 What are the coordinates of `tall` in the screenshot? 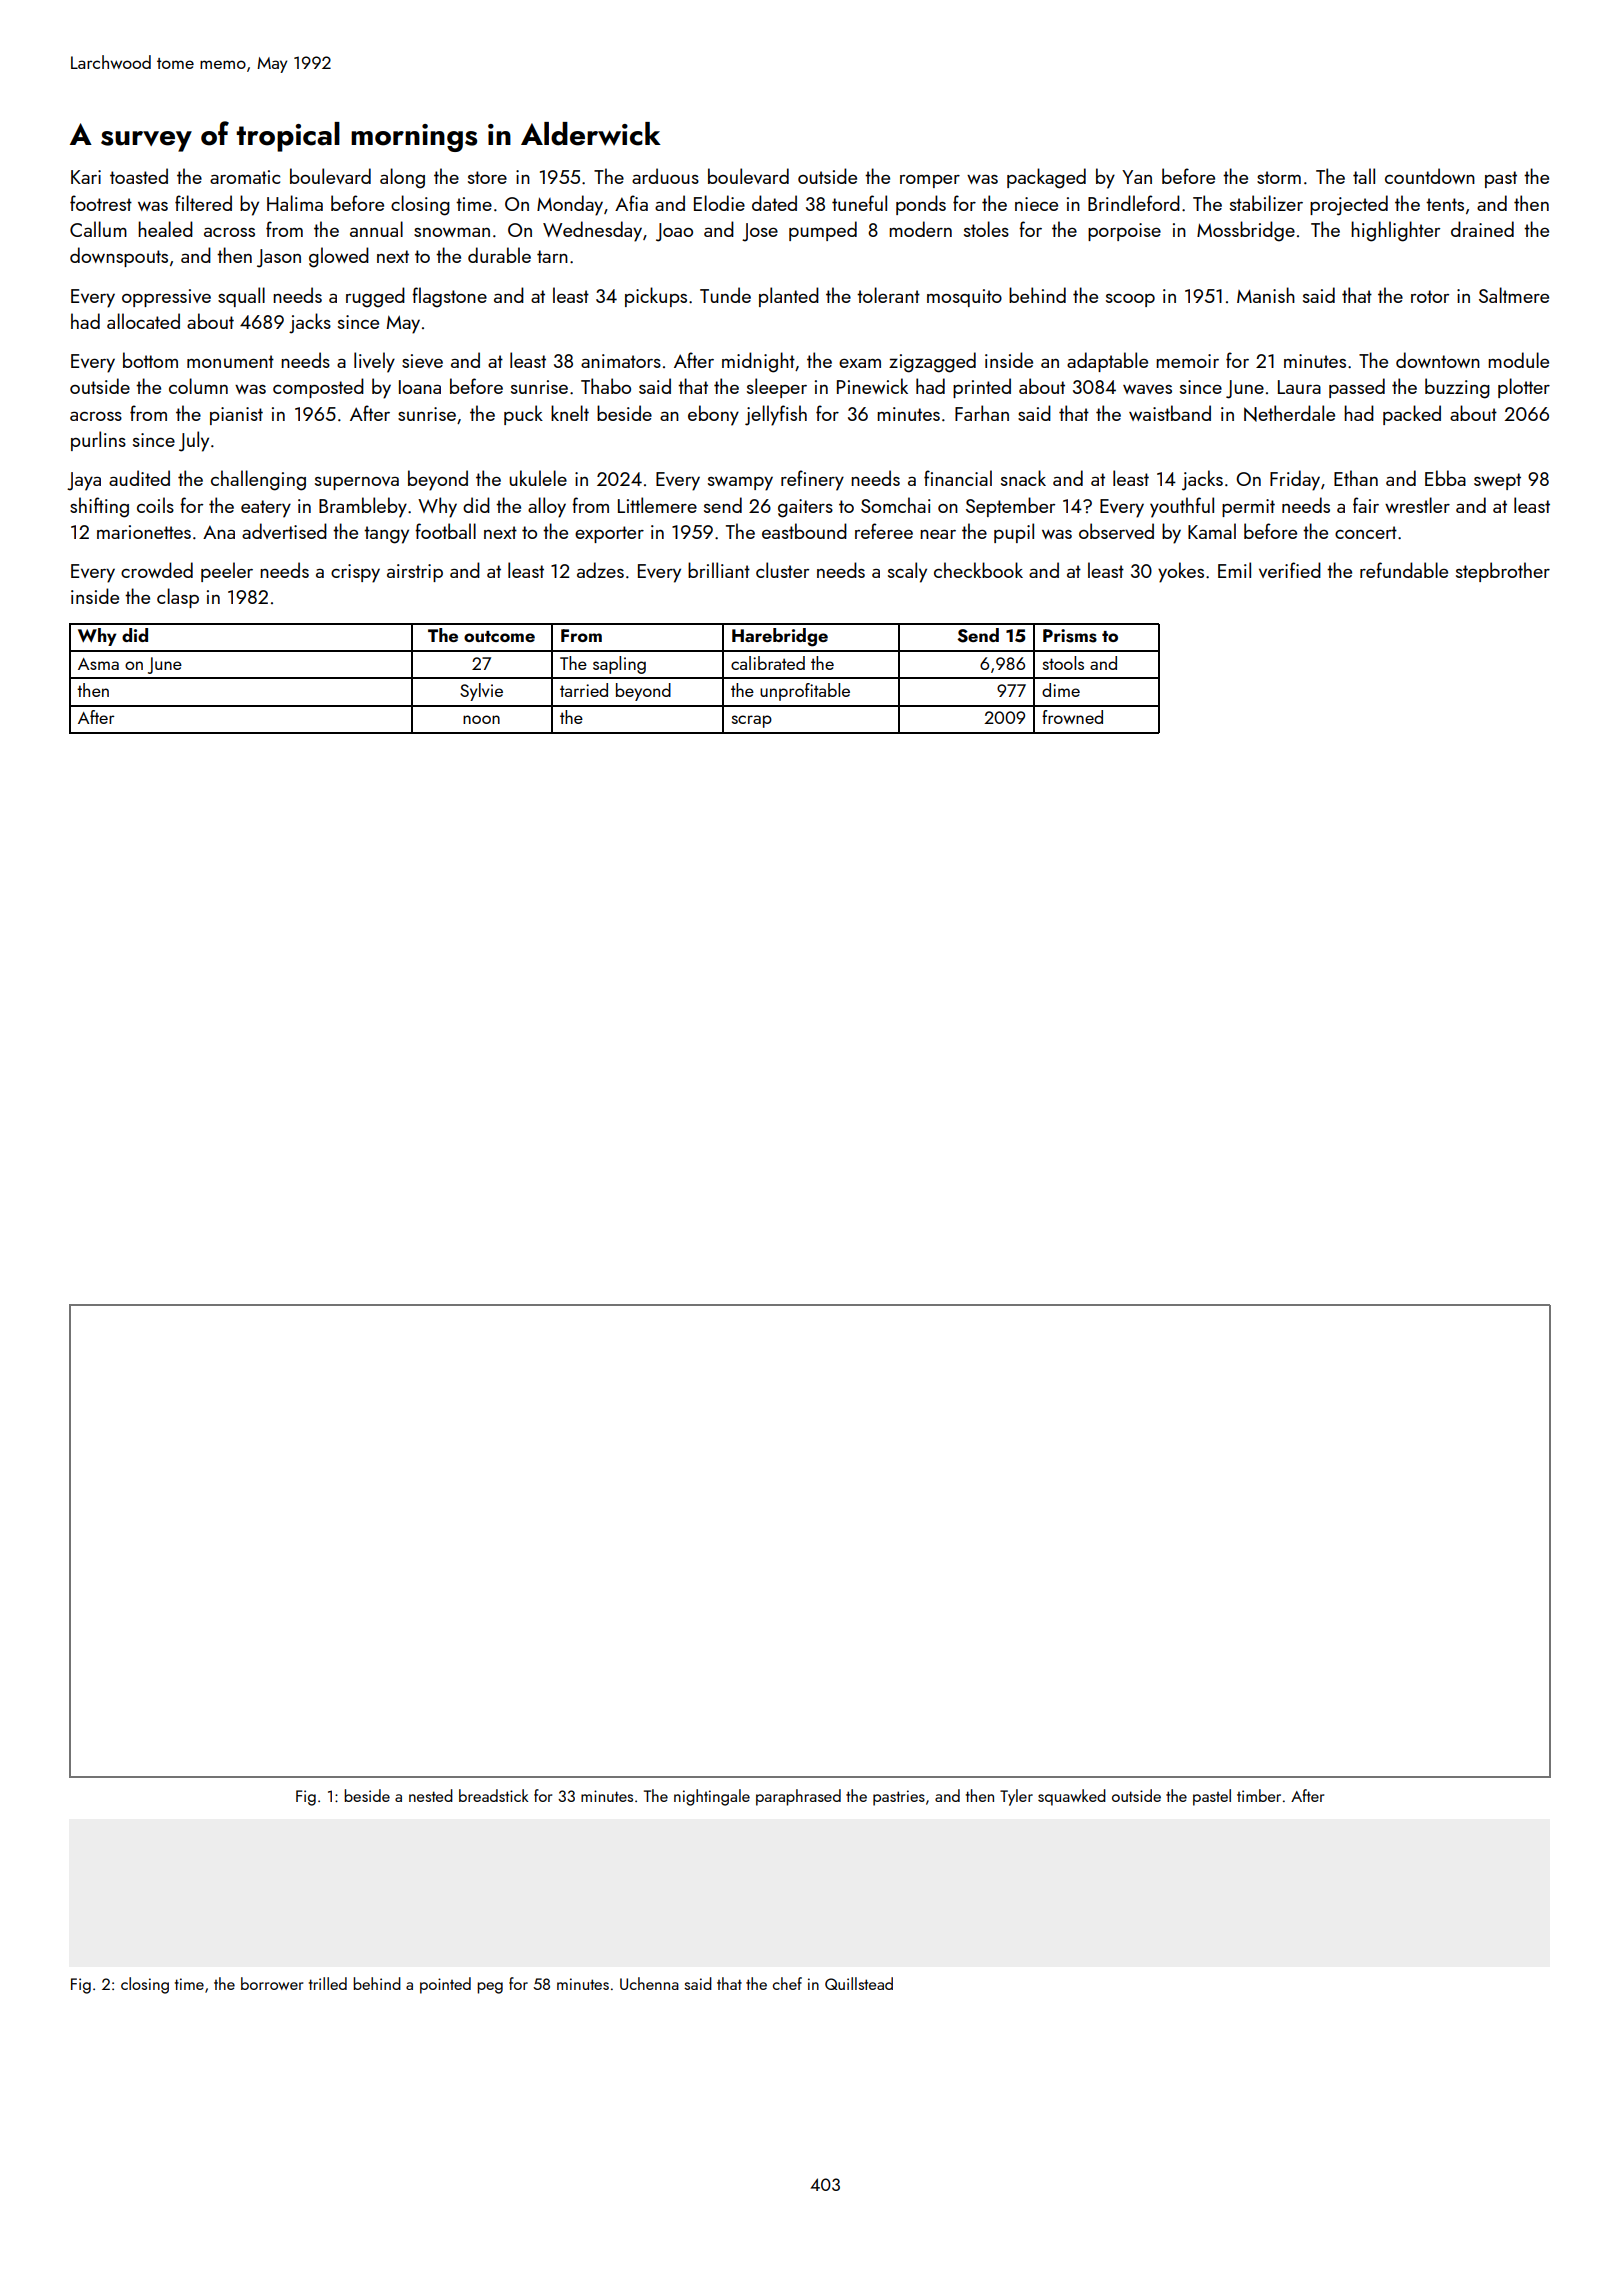 It's located at (1364, 176).
